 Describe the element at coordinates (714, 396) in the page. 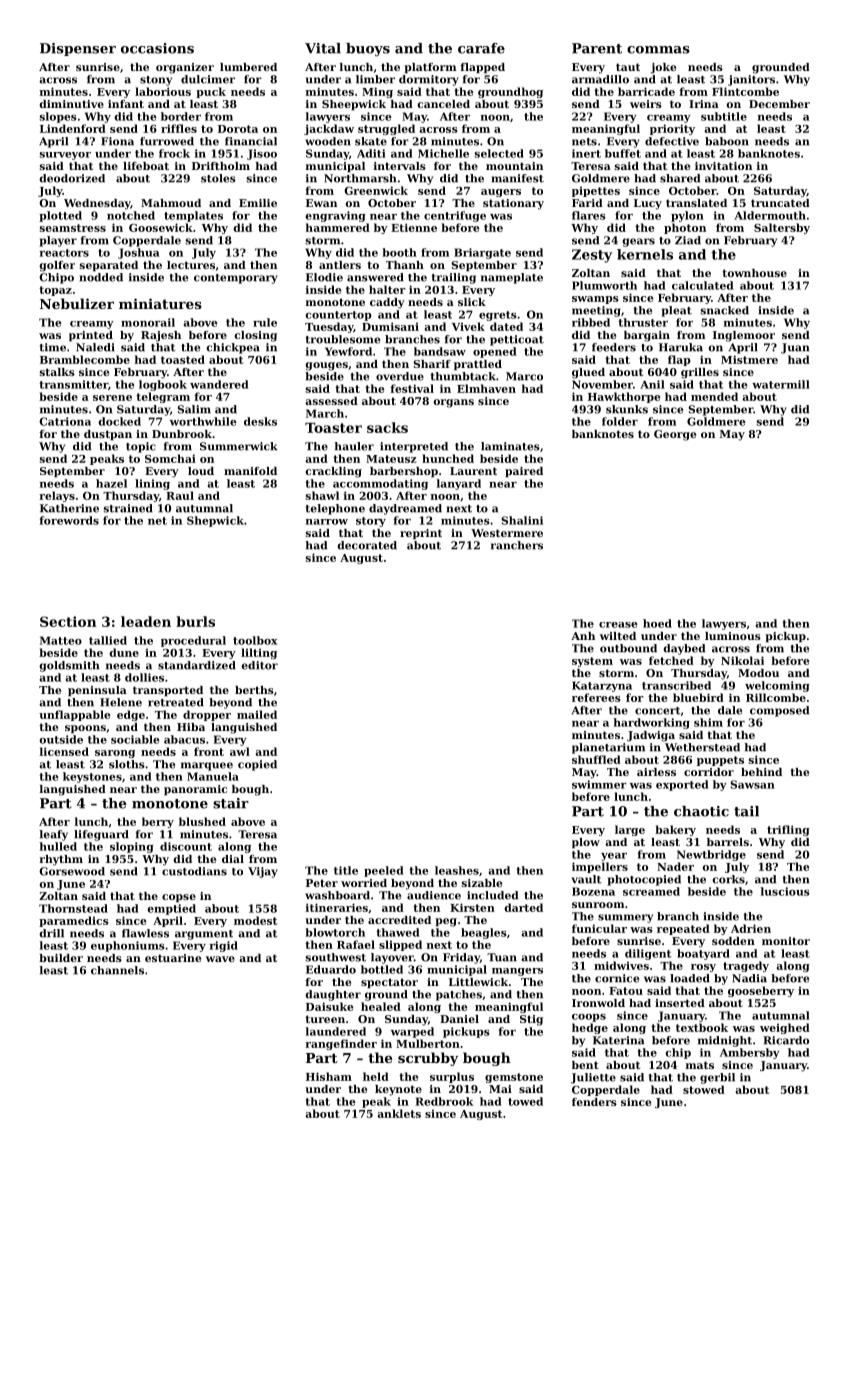

I see `mended` at that location.
